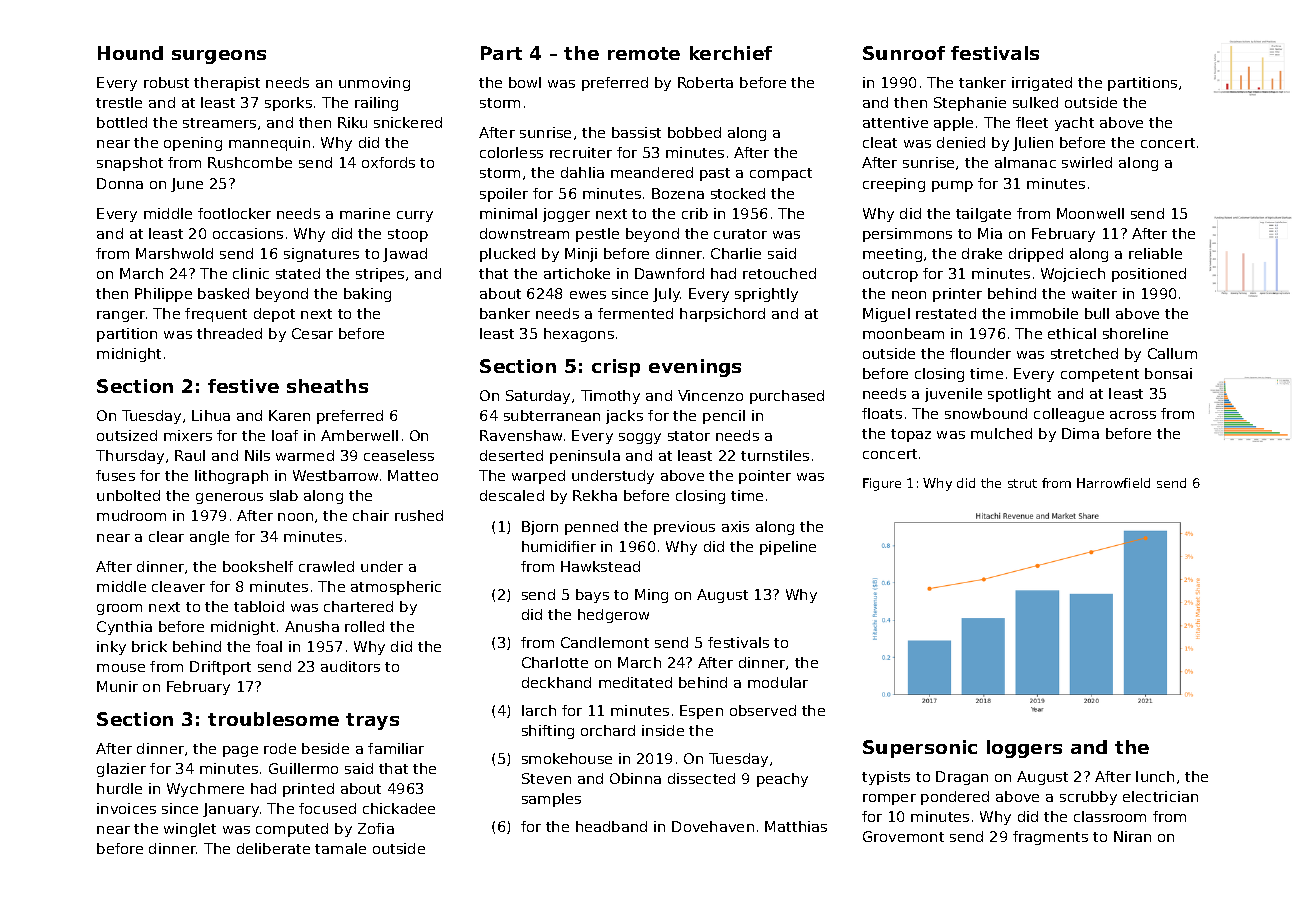  I want to click on Sunroof, so click(904, 53).
